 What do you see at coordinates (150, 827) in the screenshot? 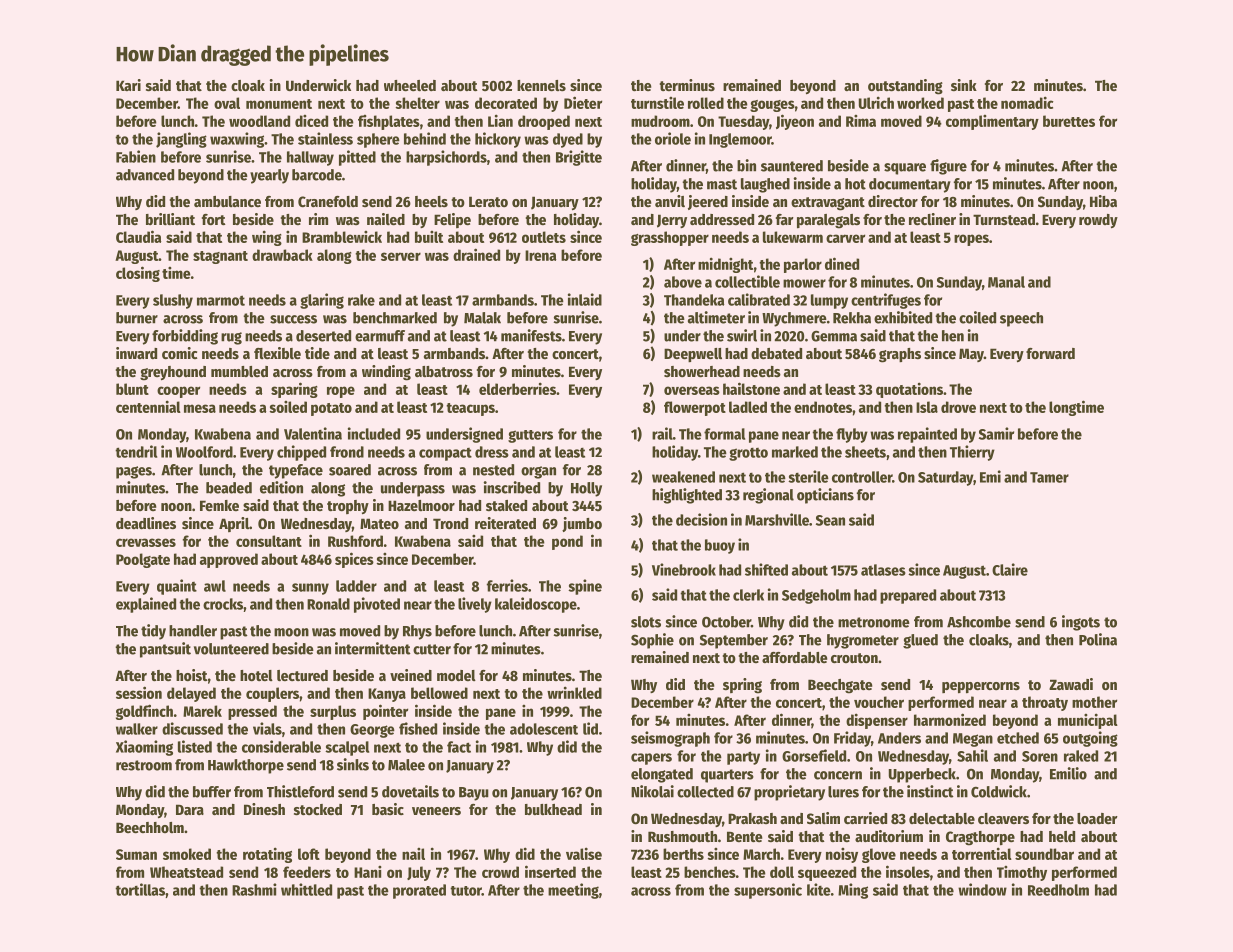
I see `Beechholm` at bounding box center [150, 827].
